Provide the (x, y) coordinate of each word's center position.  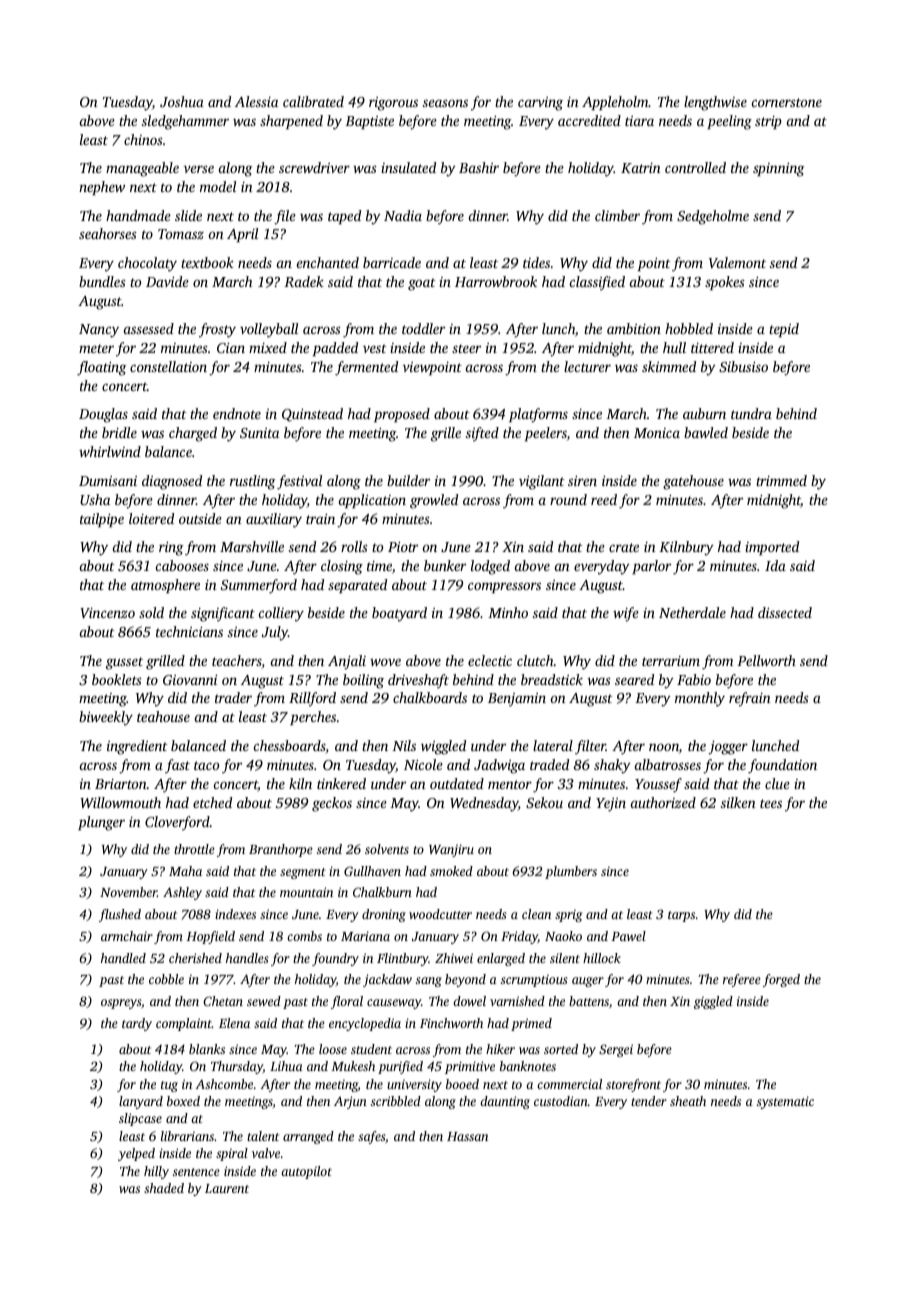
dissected (785, 612)
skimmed (669, 366)
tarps (681, 916)
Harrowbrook (496, 281)
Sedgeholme (713, 217)
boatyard (399, 614)
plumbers (571, 872)
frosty (217, 330)
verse (199, 169)
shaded (164, 1188)
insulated (408, 167)
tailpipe (102, 520)
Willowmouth (120, 802)
